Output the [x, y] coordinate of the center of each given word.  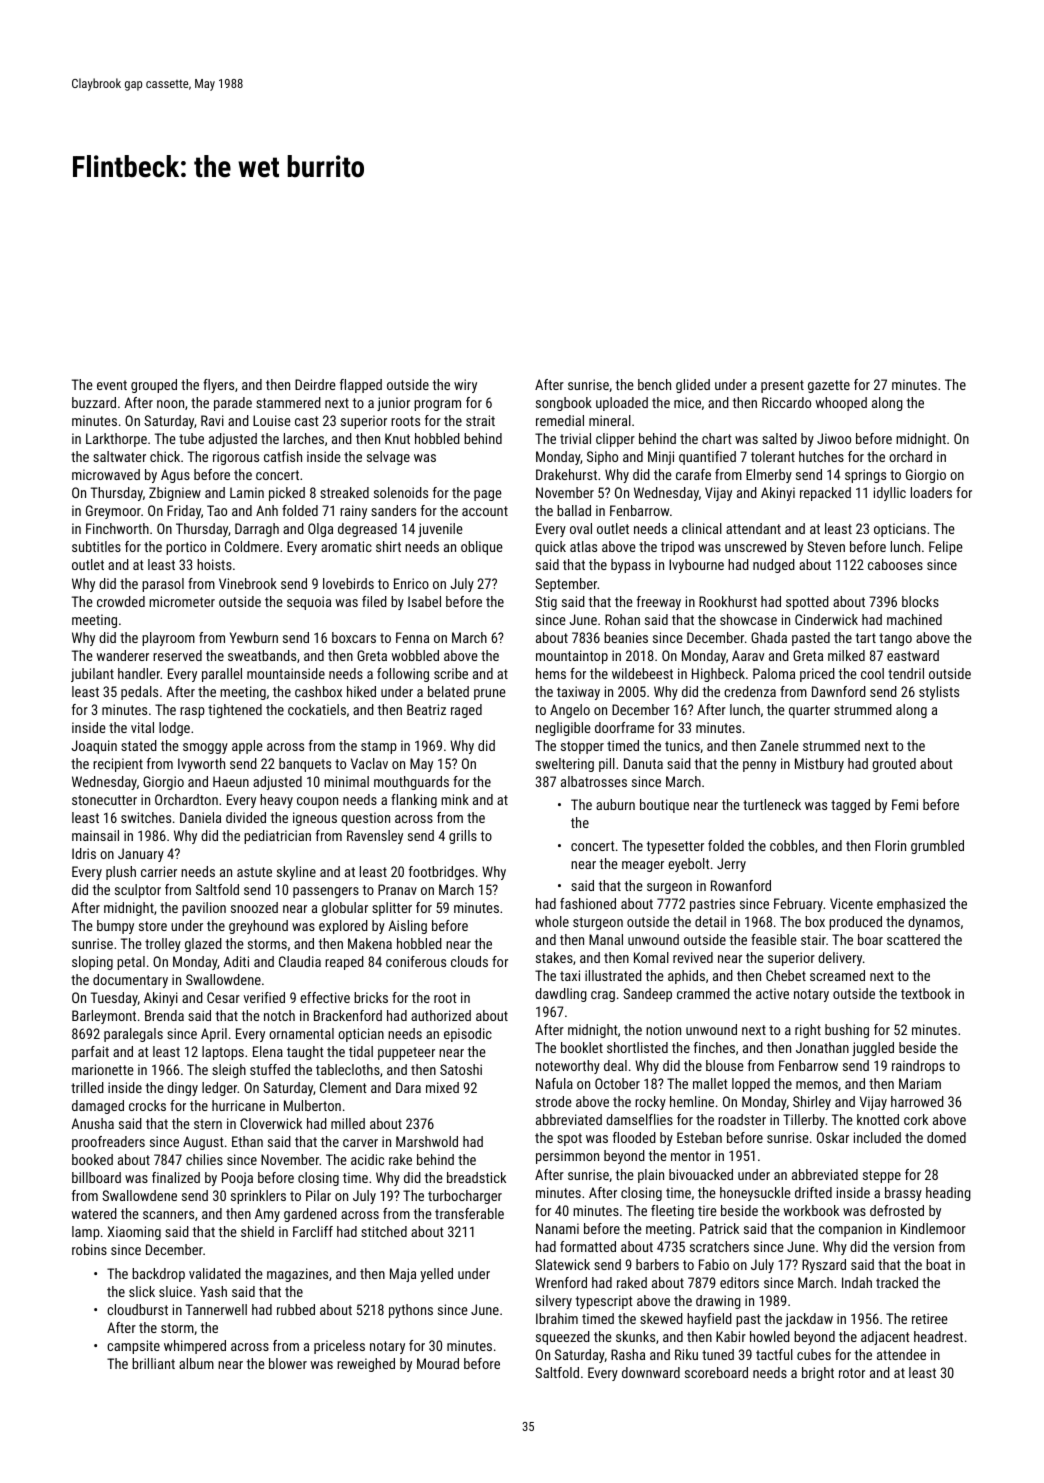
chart [717, 438]
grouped [154, 386]
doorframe [624, 727]
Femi [905, 804]
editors [739, 1282]
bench [654, 384]
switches [146, 817]
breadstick [476, 1177]
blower [288, 1363]
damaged [98, 1107]
